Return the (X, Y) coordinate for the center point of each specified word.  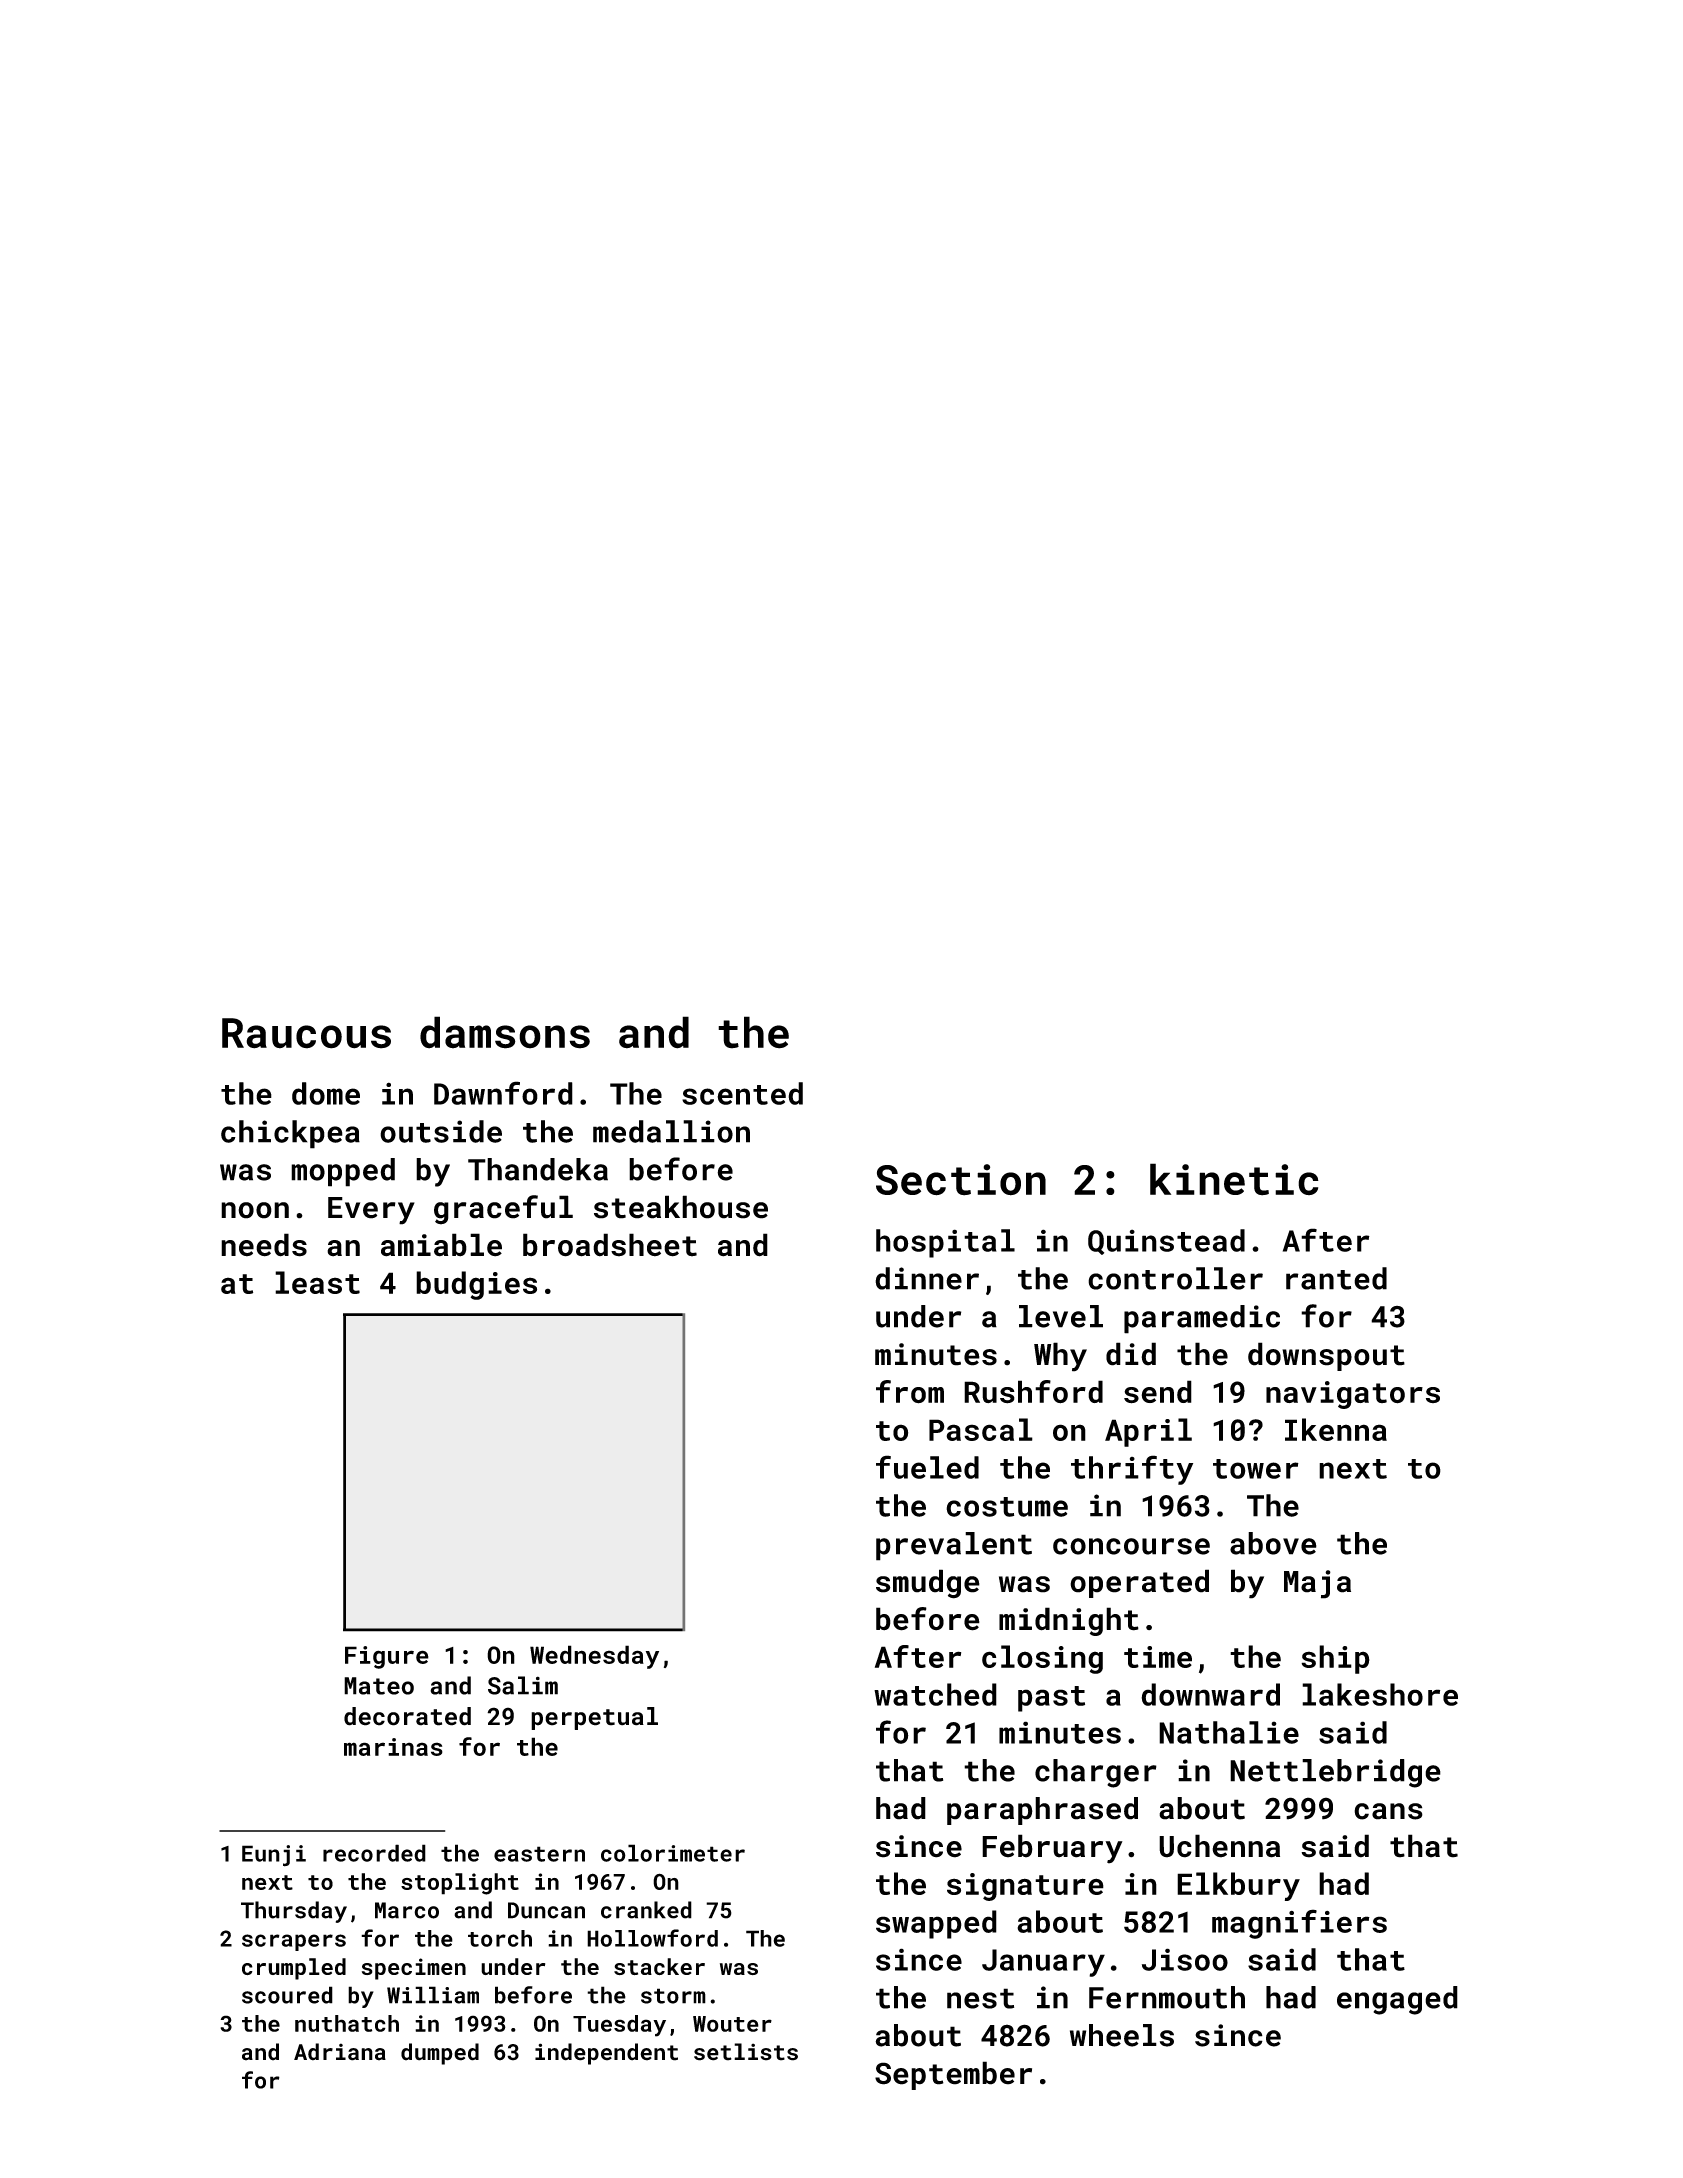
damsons (505, 1032)
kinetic (1234, 1179)
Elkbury (1238, 1886)
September (953, 2075)
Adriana (340, 2052)
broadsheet (610, 1245)
